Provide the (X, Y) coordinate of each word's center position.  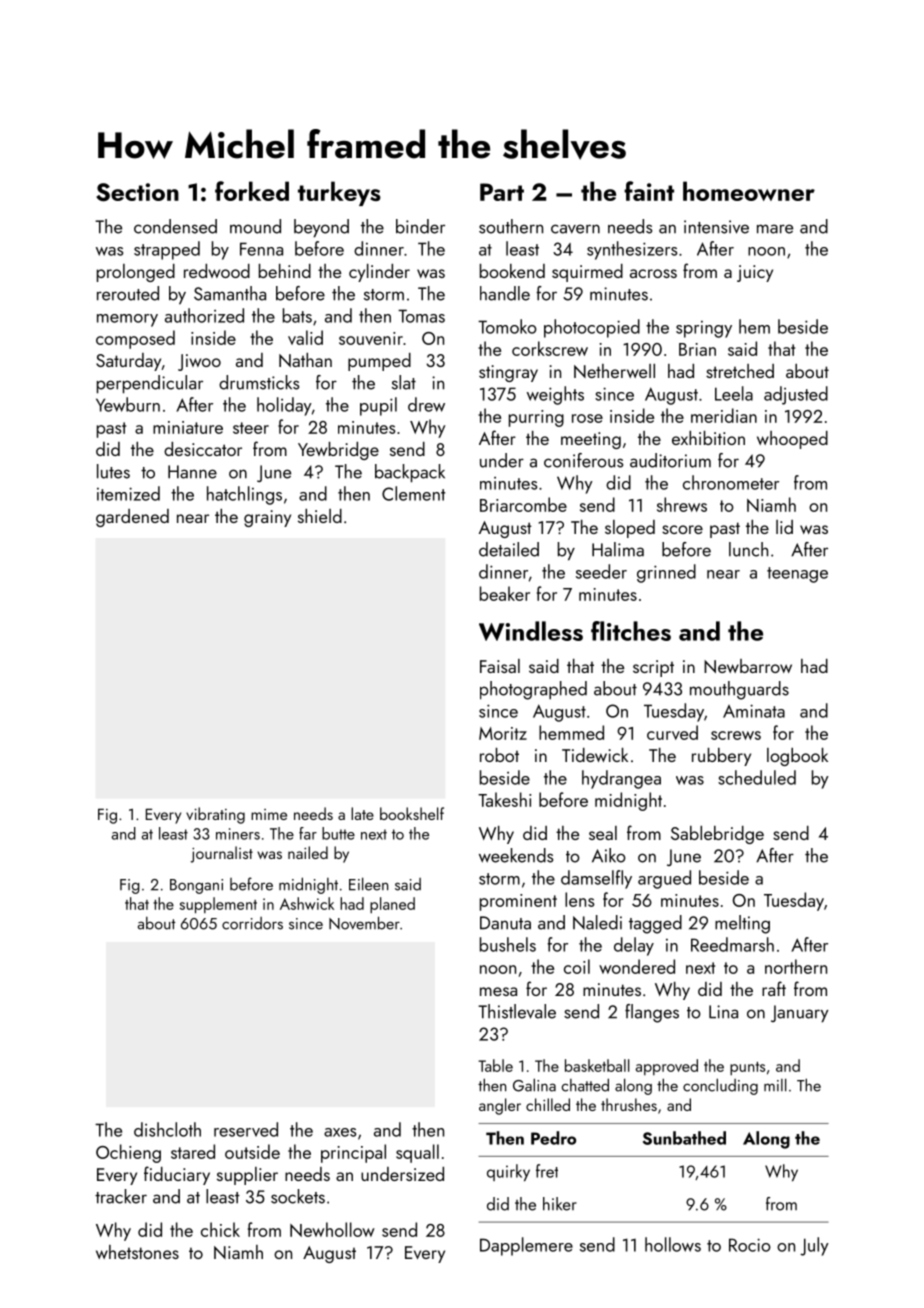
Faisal (500, 666)
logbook (797, 757)
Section (137, 192)
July (814, 1246)
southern (511, 226)
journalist (222, 854)
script (653, 668)
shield (320, 516)
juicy (755, 273)
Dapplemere (526, 1246)
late (362, 813)
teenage (797, 575)
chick (220, 1229)
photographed (533, 690)
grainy (267, 518)
